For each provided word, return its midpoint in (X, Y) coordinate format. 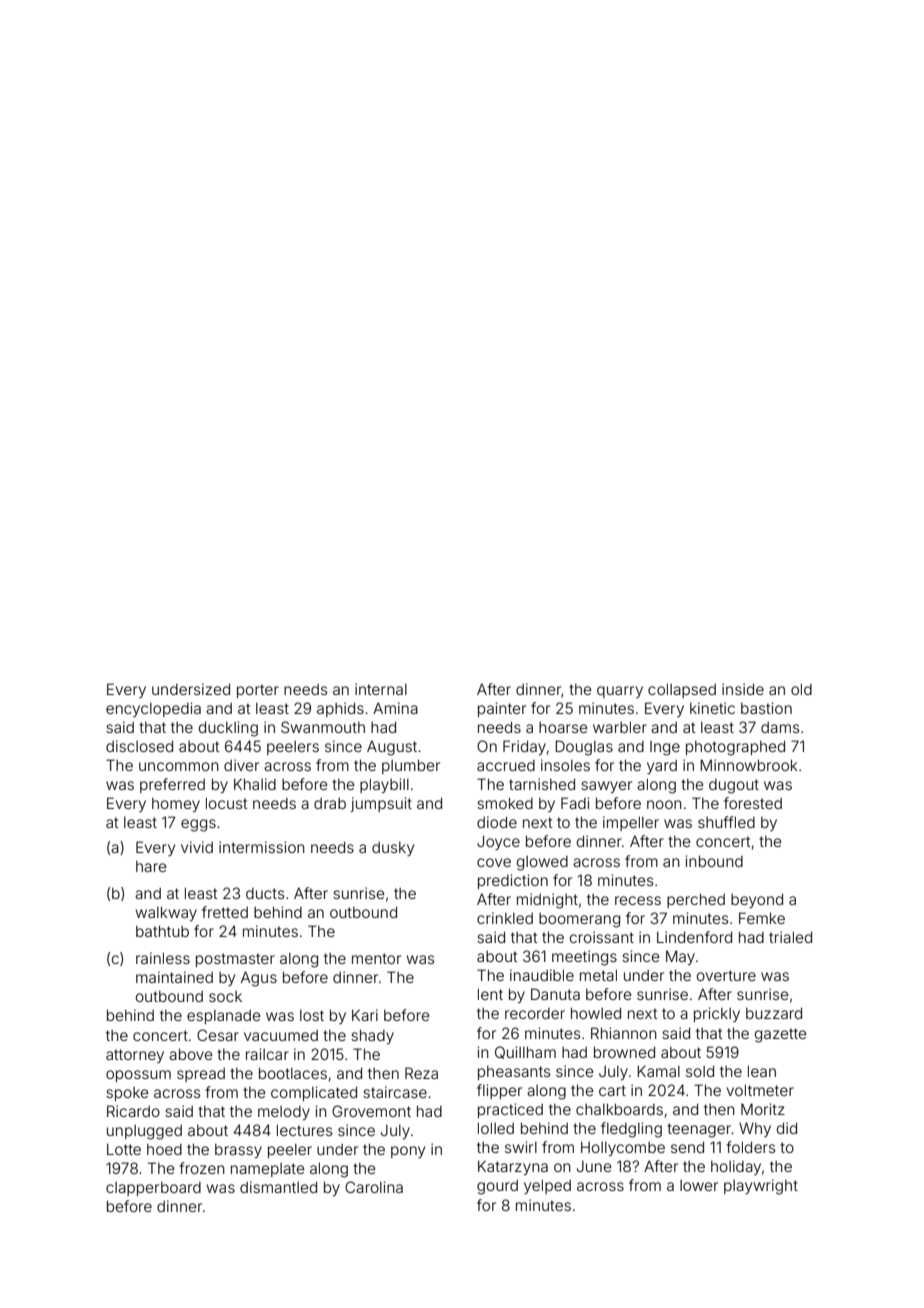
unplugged (144, 1132)
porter (258, 691)
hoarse (563, 727)
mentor (376, 958)
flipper (499, 1091)
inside (743, 689)
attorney (135, 1056)
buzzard (774, 1013)
